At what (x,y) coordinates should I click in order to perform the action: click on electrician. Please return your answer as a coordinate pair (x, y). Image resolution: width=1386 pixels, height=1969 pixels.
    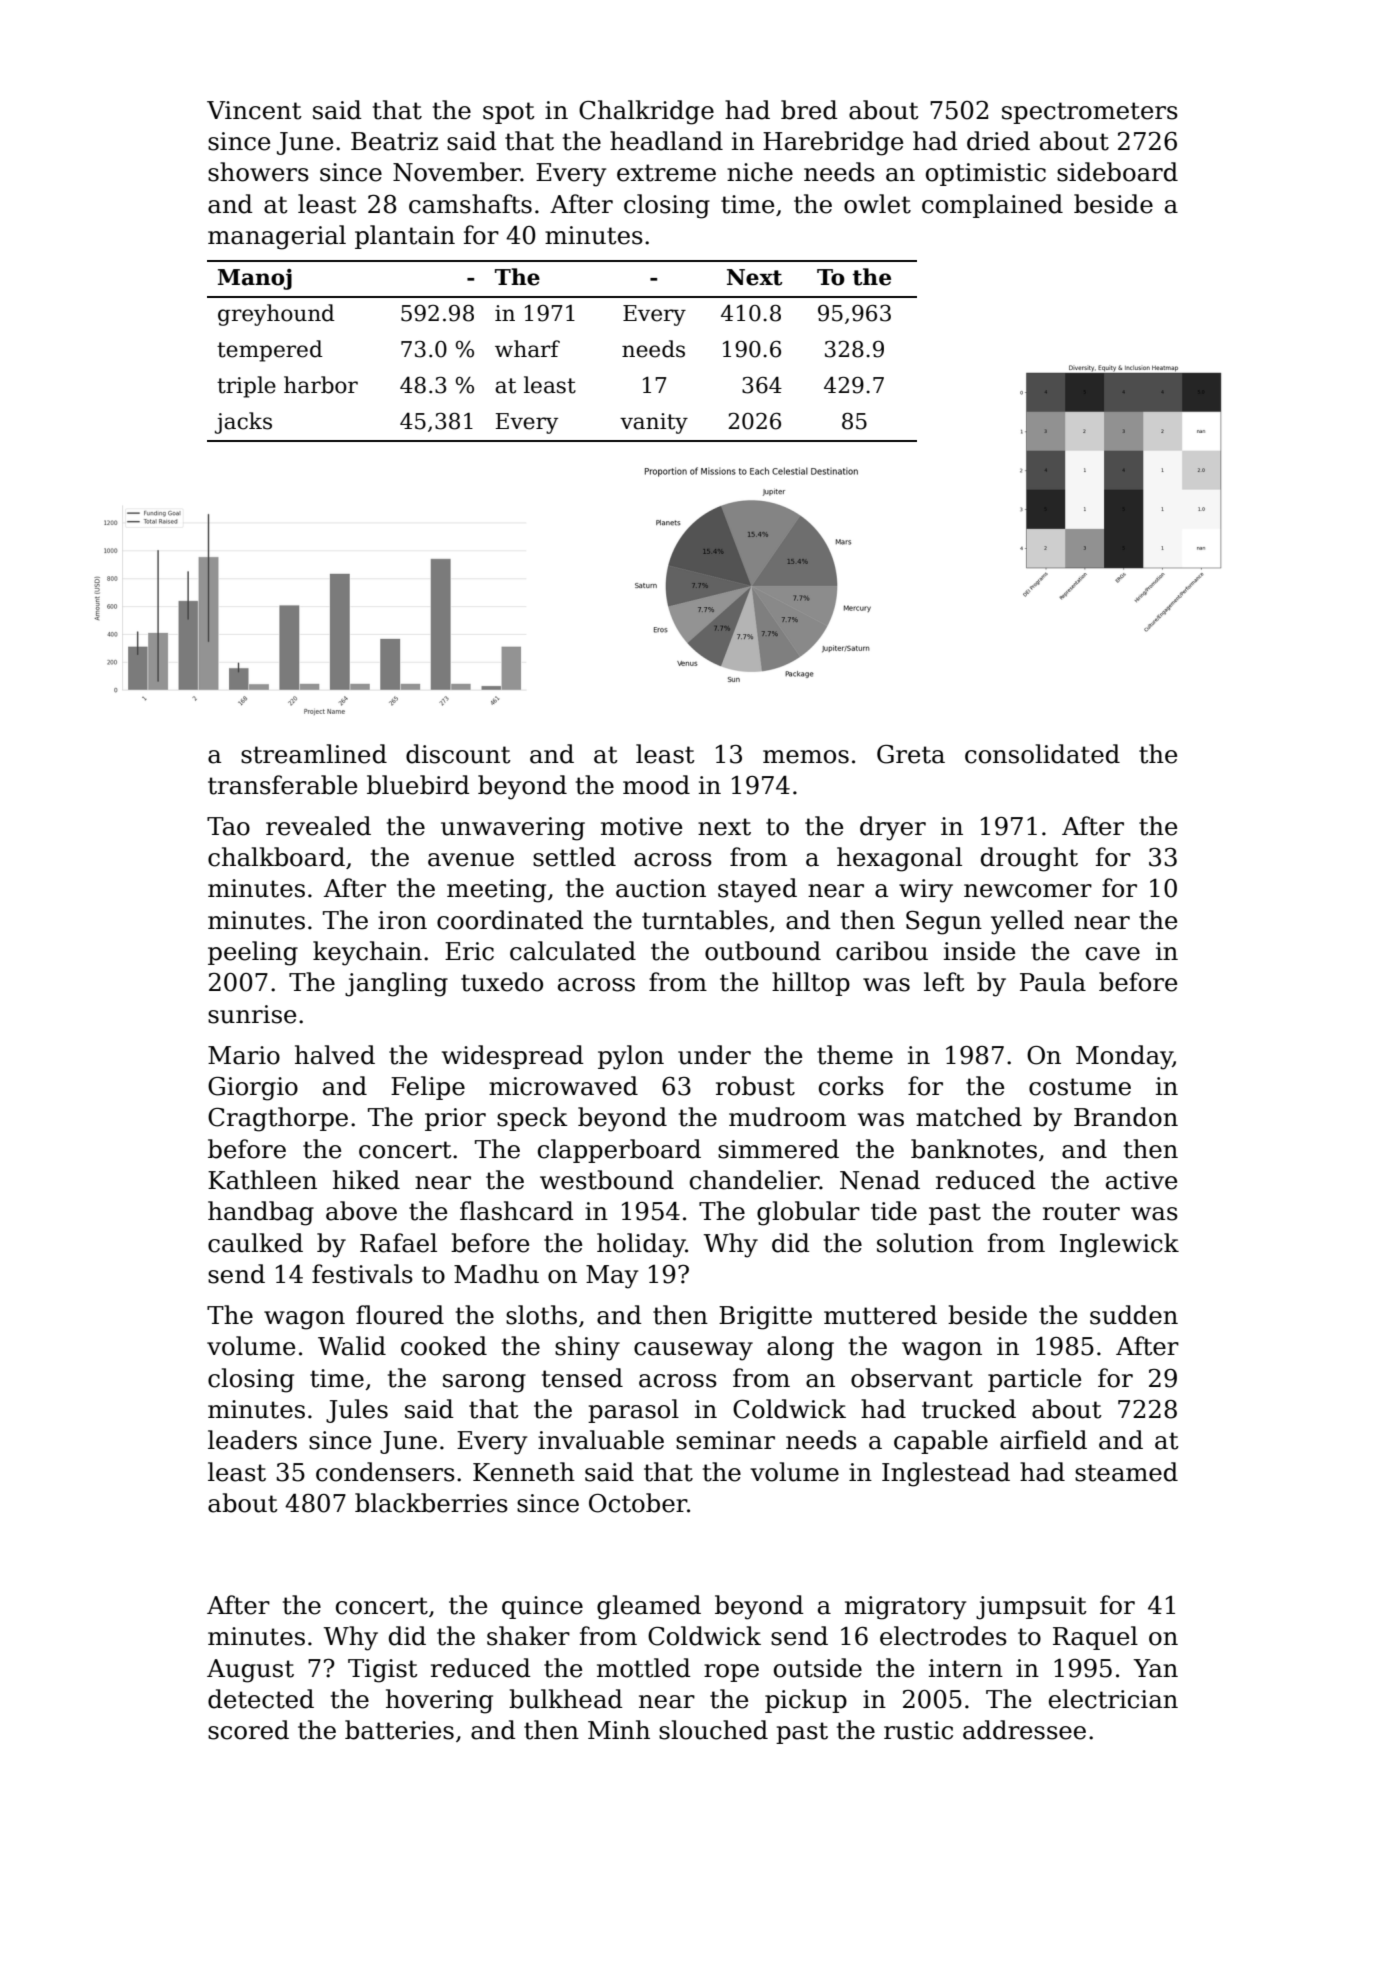
    Looking at the image, I should click on (1113, 1699).
